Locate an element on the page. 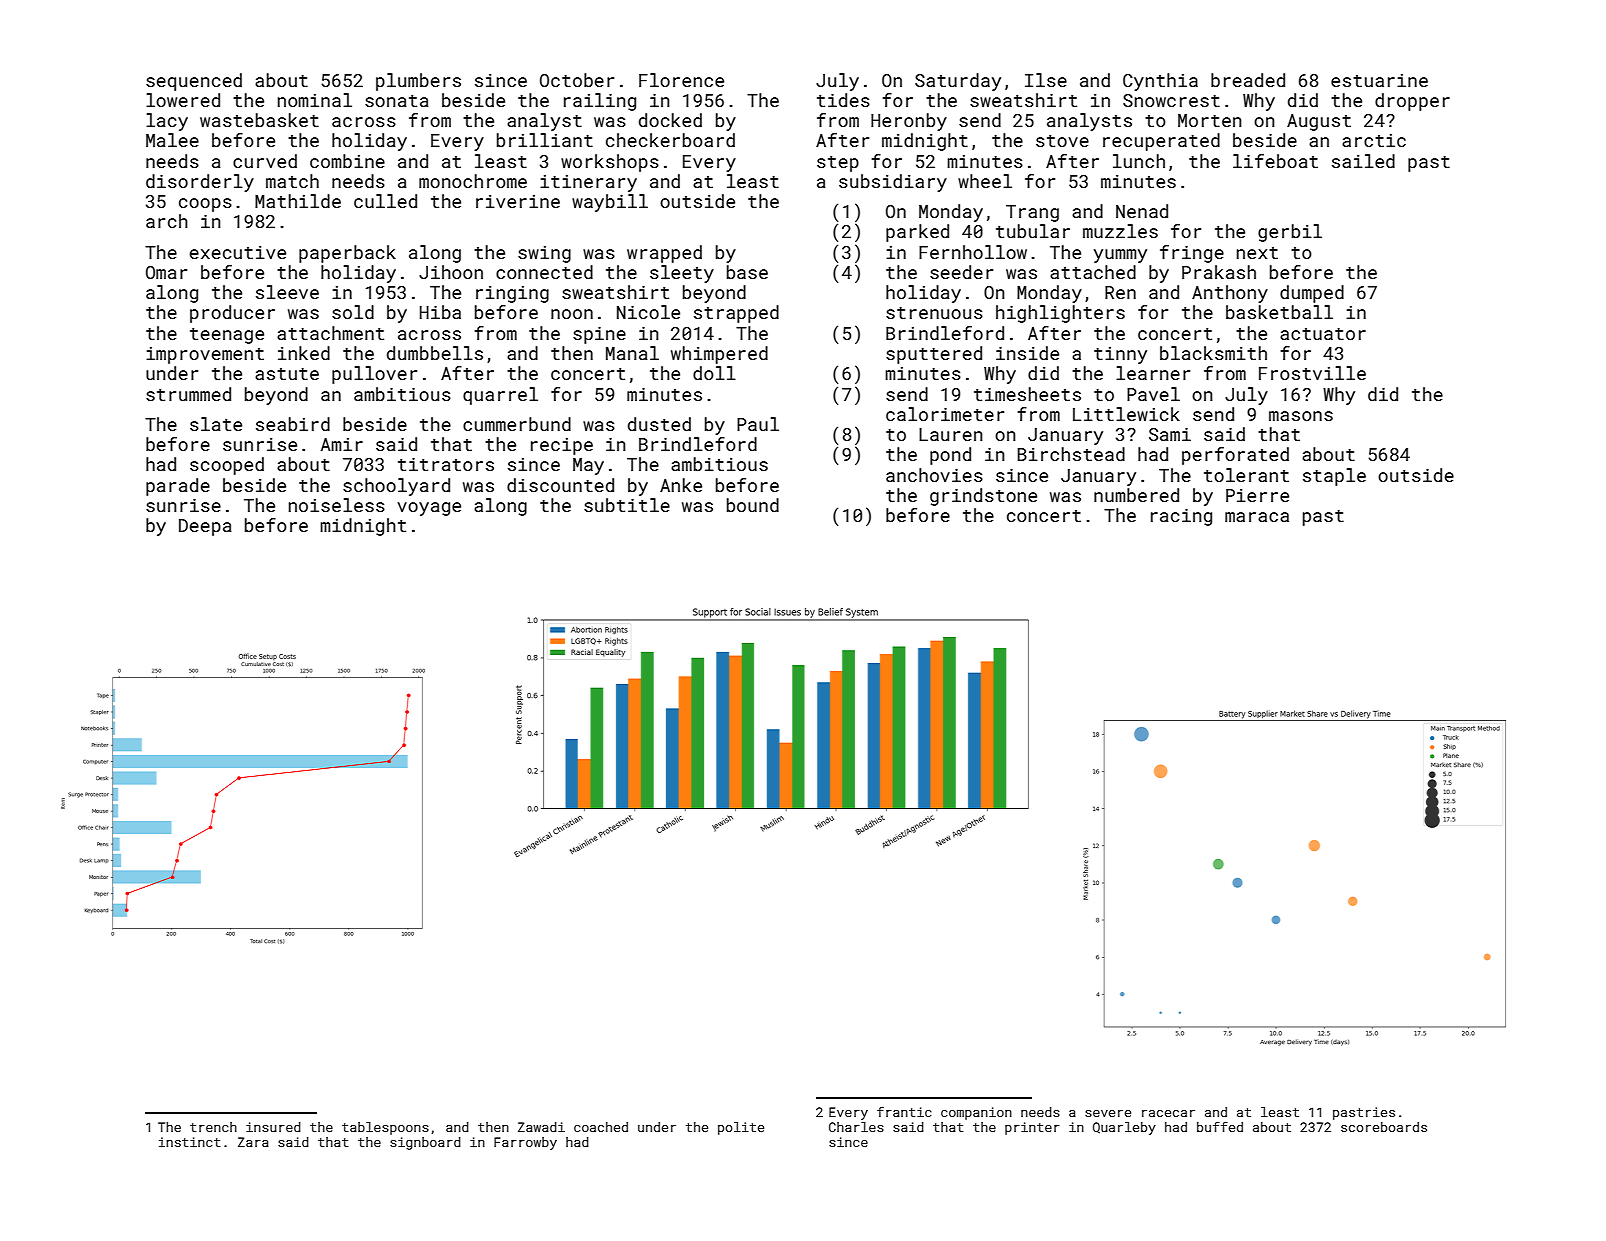 This page has height=1241, width=1606. frantic is located at coordinates (904, 1112).
